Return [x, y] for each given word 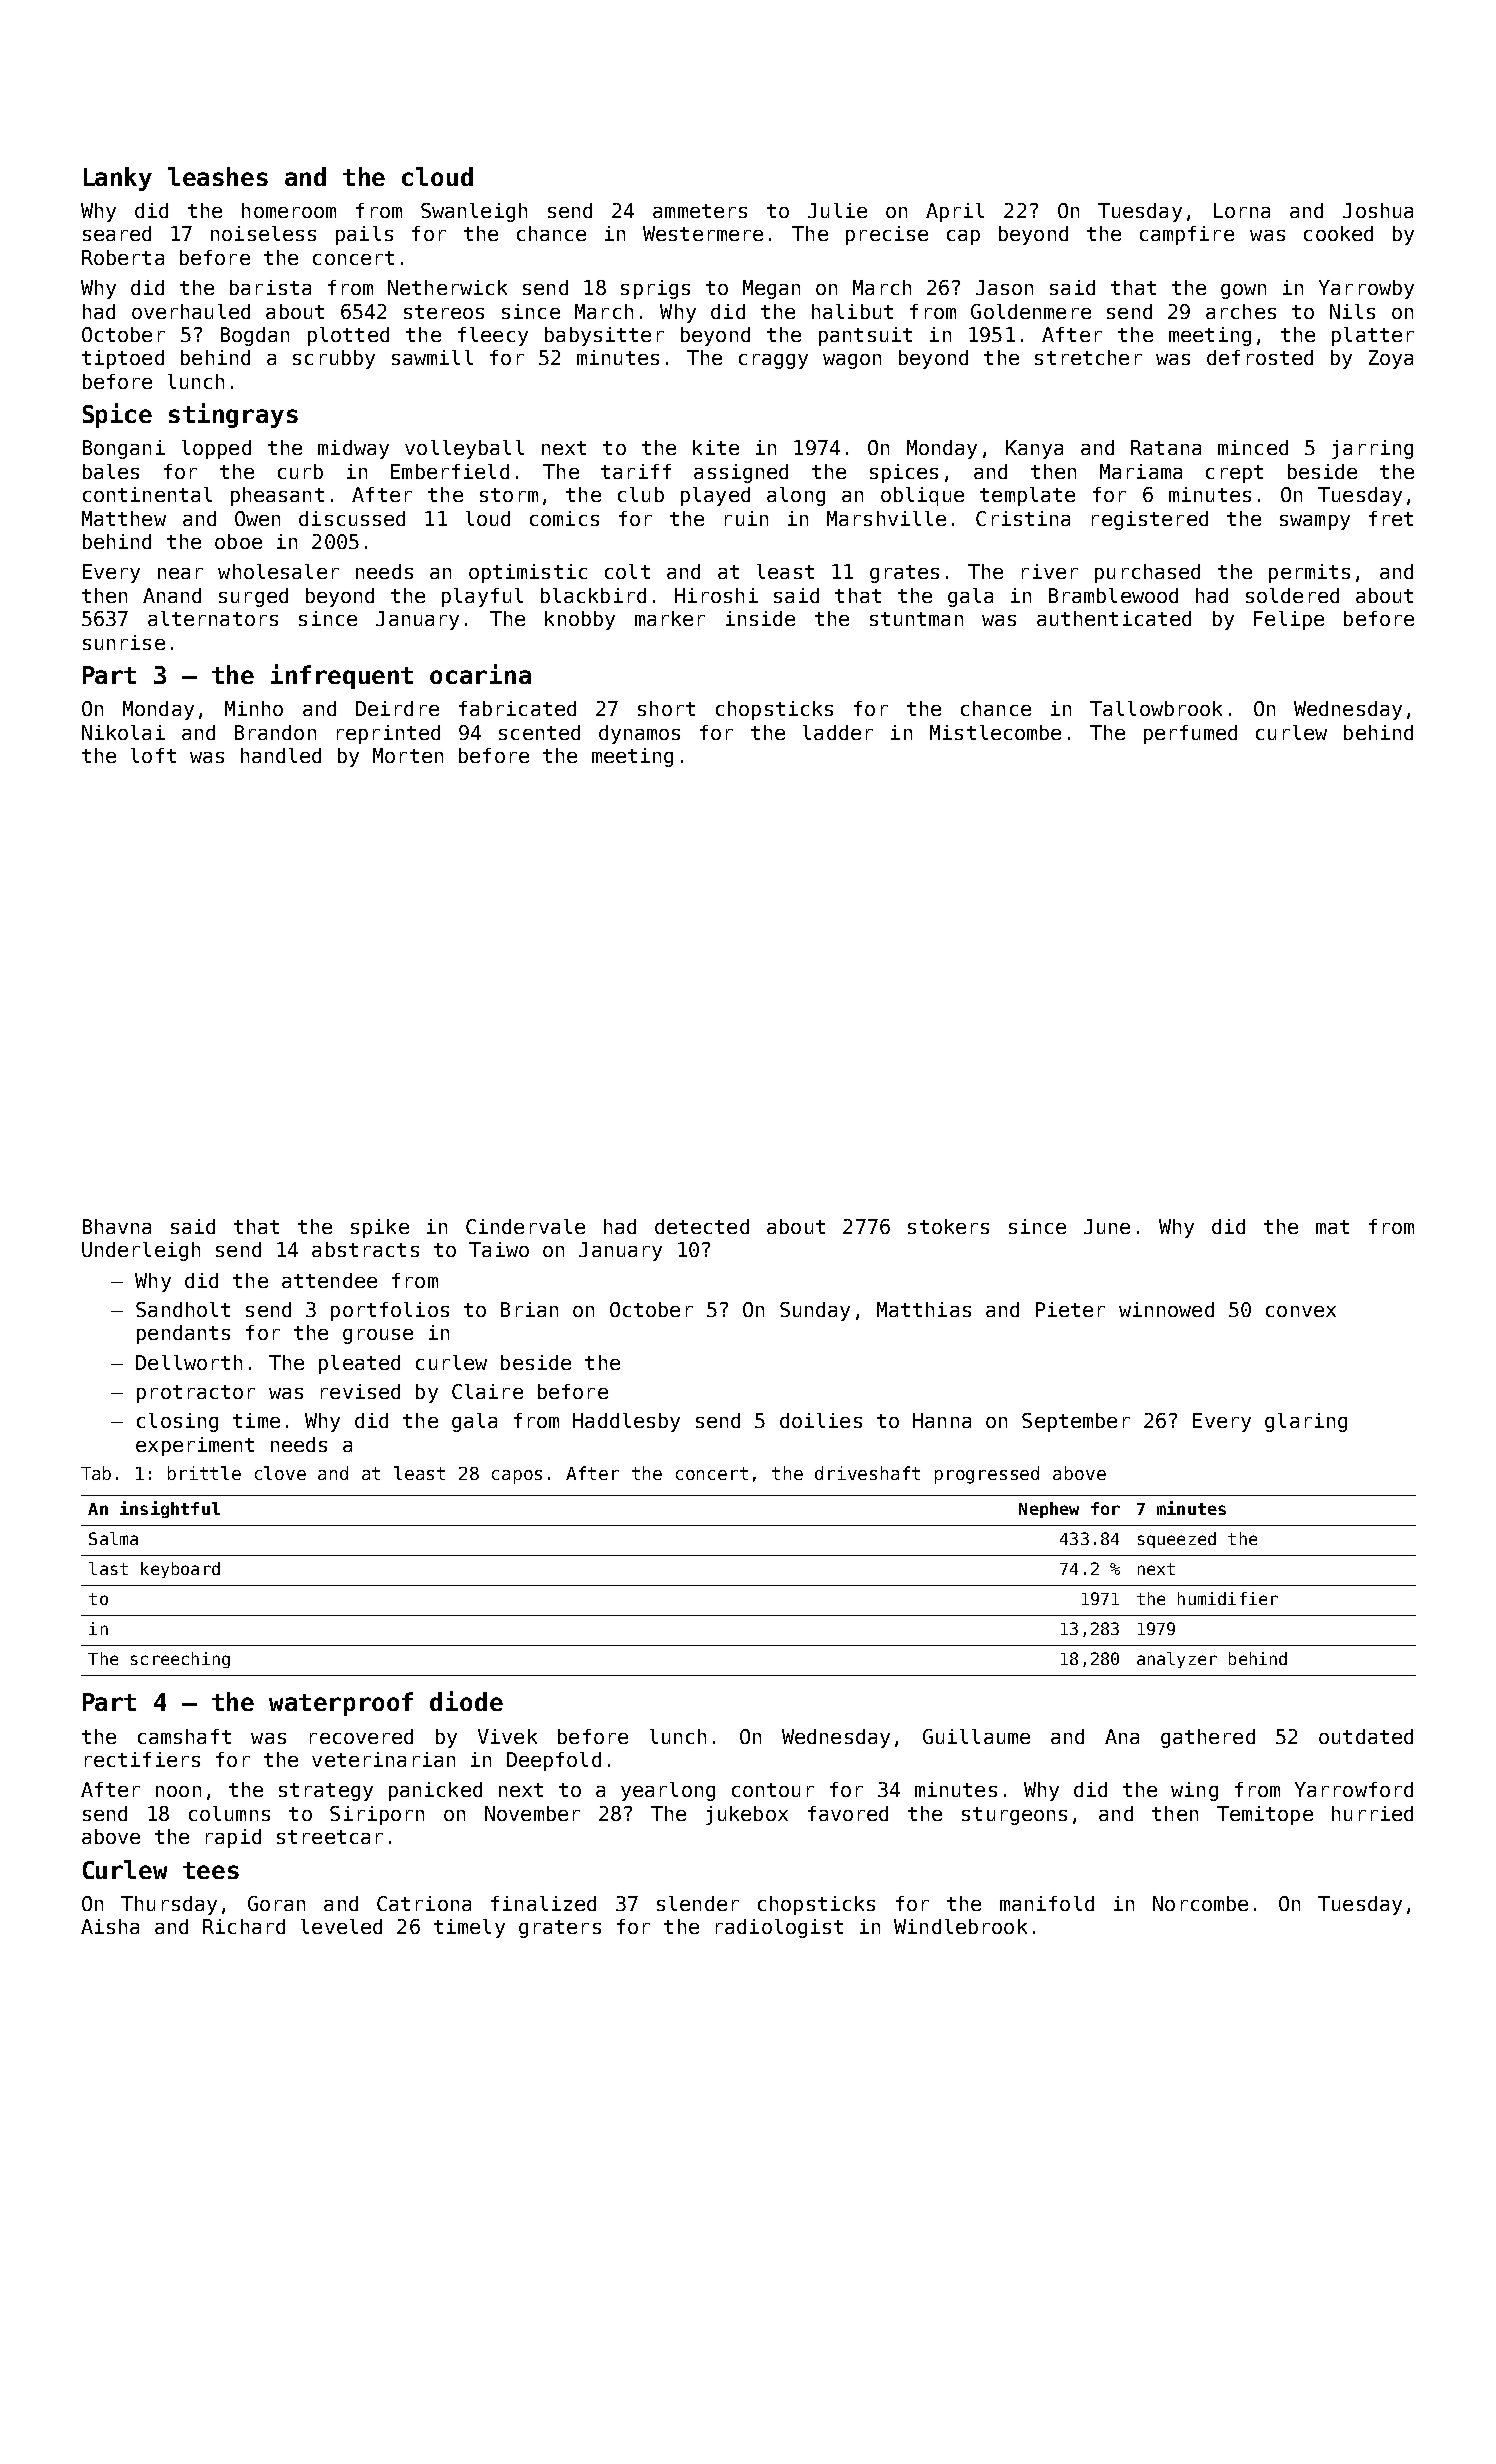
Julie [837, 210]
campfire [1187, 235]
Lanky [118, 179]
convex [1301, 1311]
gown [1243, 291]
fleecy [493, 336]
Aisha [110, 1926]
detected [702, 1226]
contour [773, 1790]
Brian [529, 1309]
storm [509, 495]
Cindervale [525, 1226]
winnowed [1166, 1309]
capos [517, 1477]
